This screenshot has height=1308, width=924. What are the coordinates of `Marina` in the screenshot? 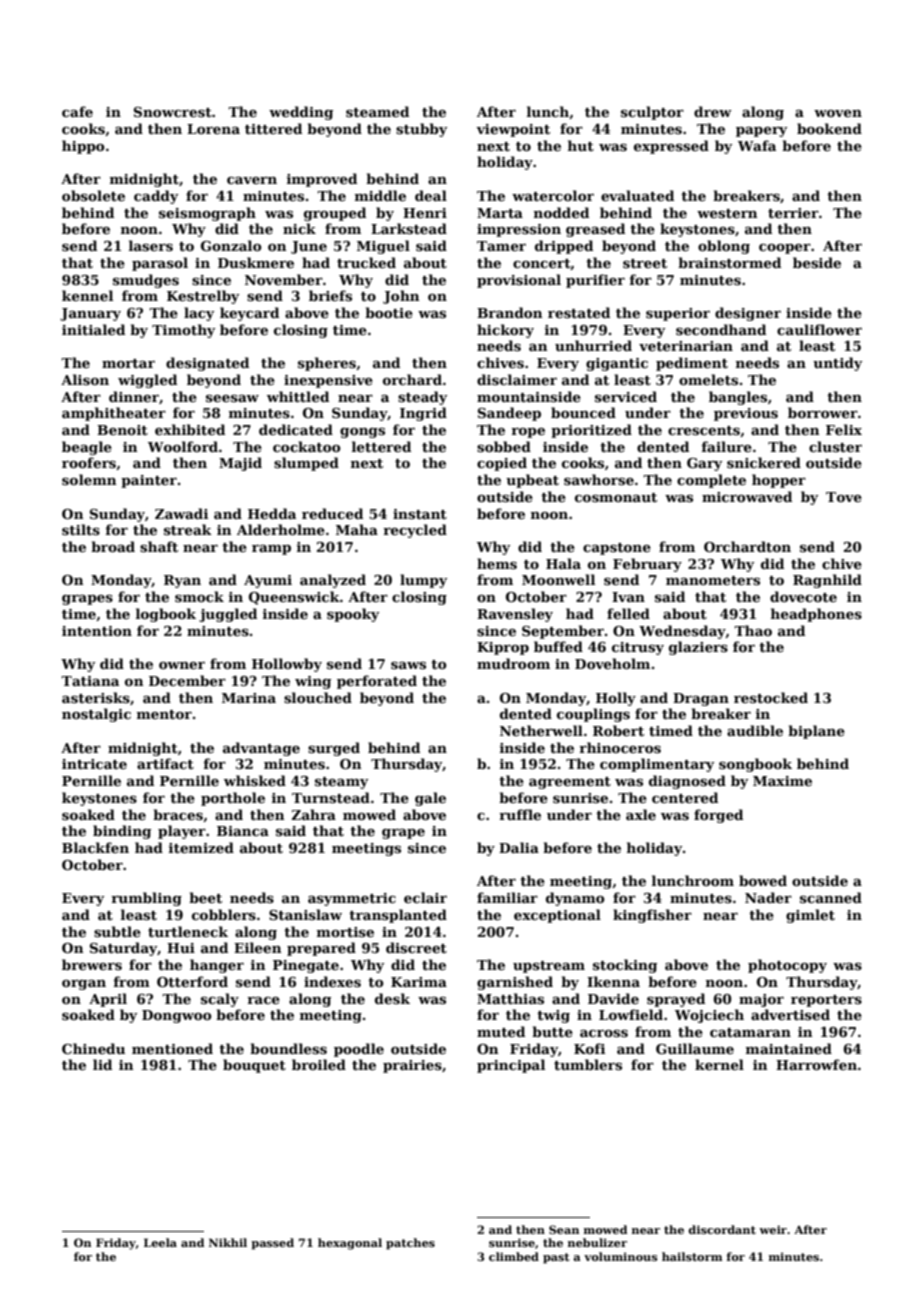 It's located at (249, 698).
